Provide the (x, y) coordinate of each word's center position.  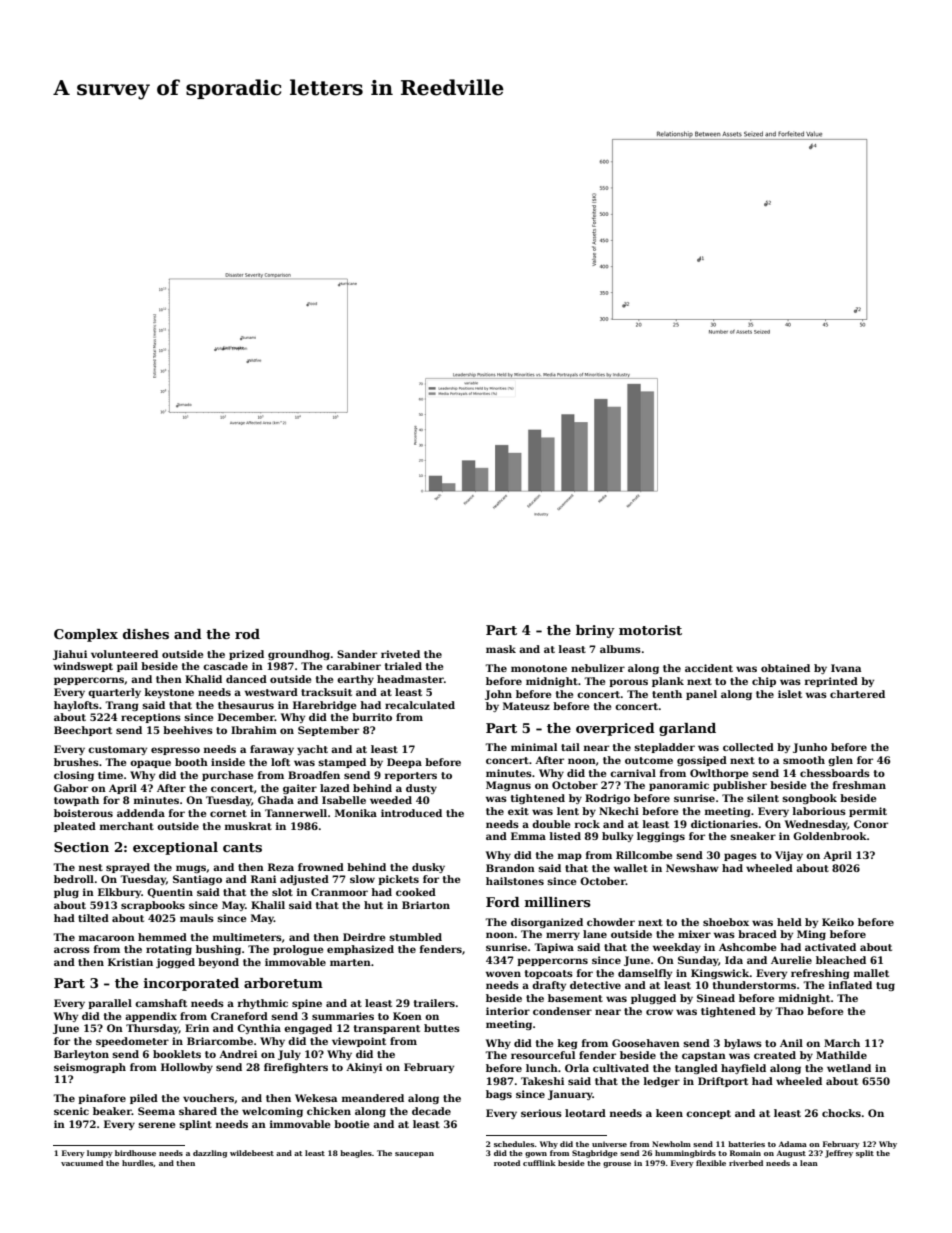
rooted (507, 1163)
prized (246, 655)
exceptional (175, 848)
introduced (411, 813)
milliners (558, 902)
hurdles (137, 1163)
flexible (711, 1163)
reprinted (831, 682)
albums (620, 649)
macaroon (107, 938)
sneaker (753, 836)
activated (830, 947)
